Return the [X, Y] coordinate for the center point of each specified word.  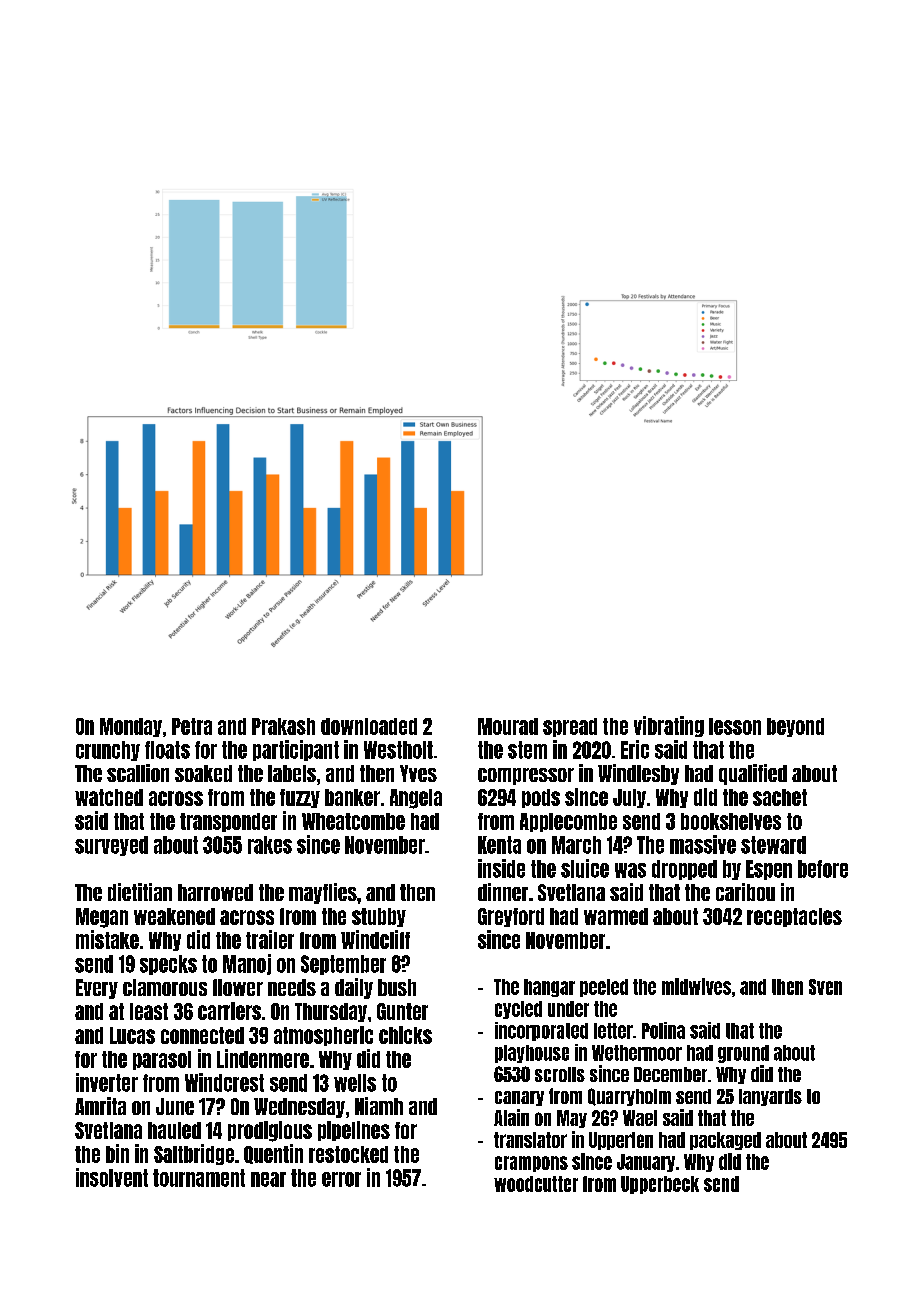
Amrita [100, 1106]
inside [501, 868]
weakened [174, 916]
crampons [531, 1164]
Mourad [508, 726]
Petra [192, 726]
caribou [745, 892]
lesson [735, 726]
